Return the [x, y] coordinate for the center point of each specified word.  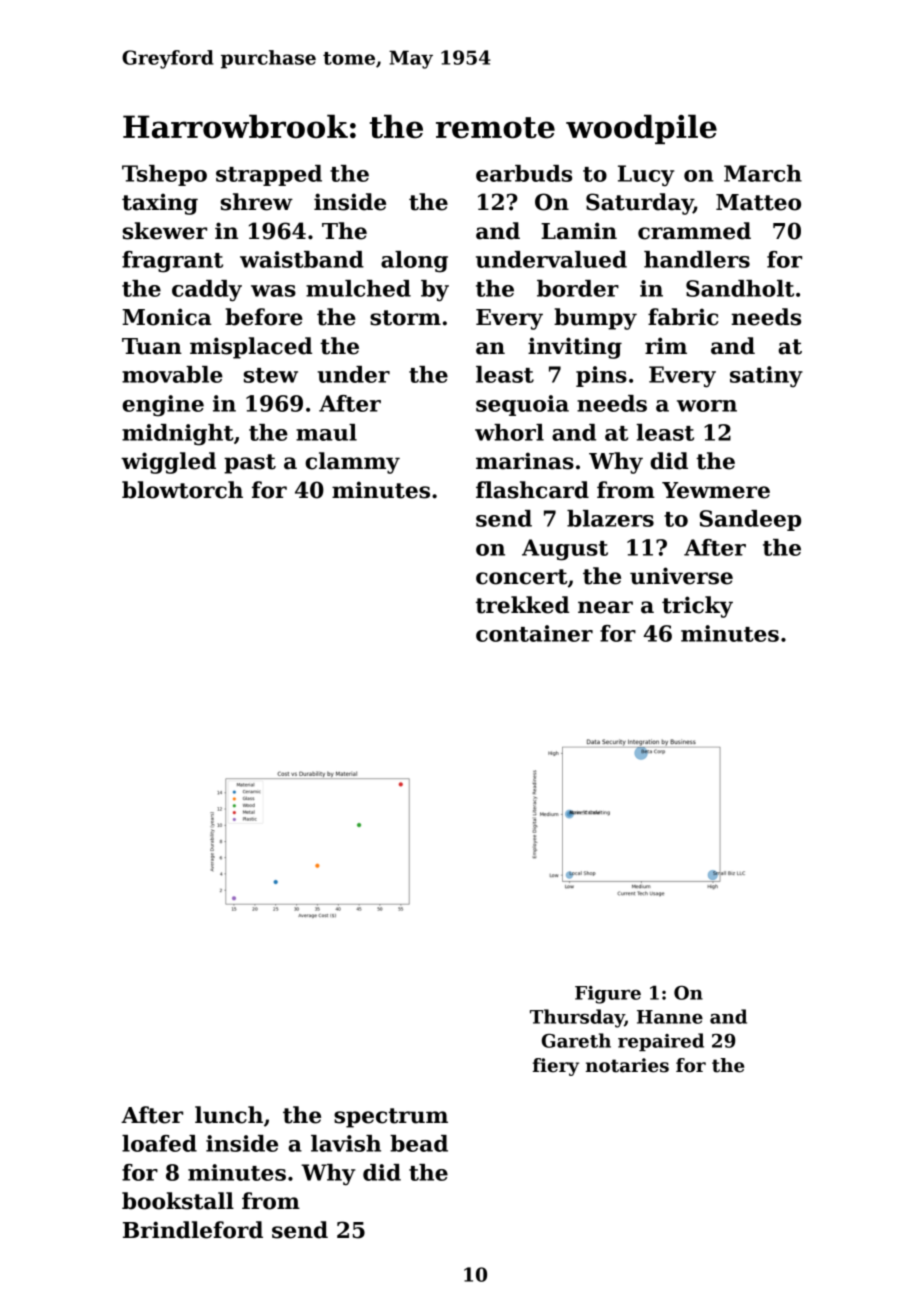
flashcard [532, 490]
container [534, 633]
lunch [229, 1115]
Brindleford [193, 1230]
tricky [697, 607]
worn [707, 406]
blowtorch [182, 490]
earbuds [524, 173]
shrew [257, 202]
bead [419, 1143]
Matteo [758, 202]
